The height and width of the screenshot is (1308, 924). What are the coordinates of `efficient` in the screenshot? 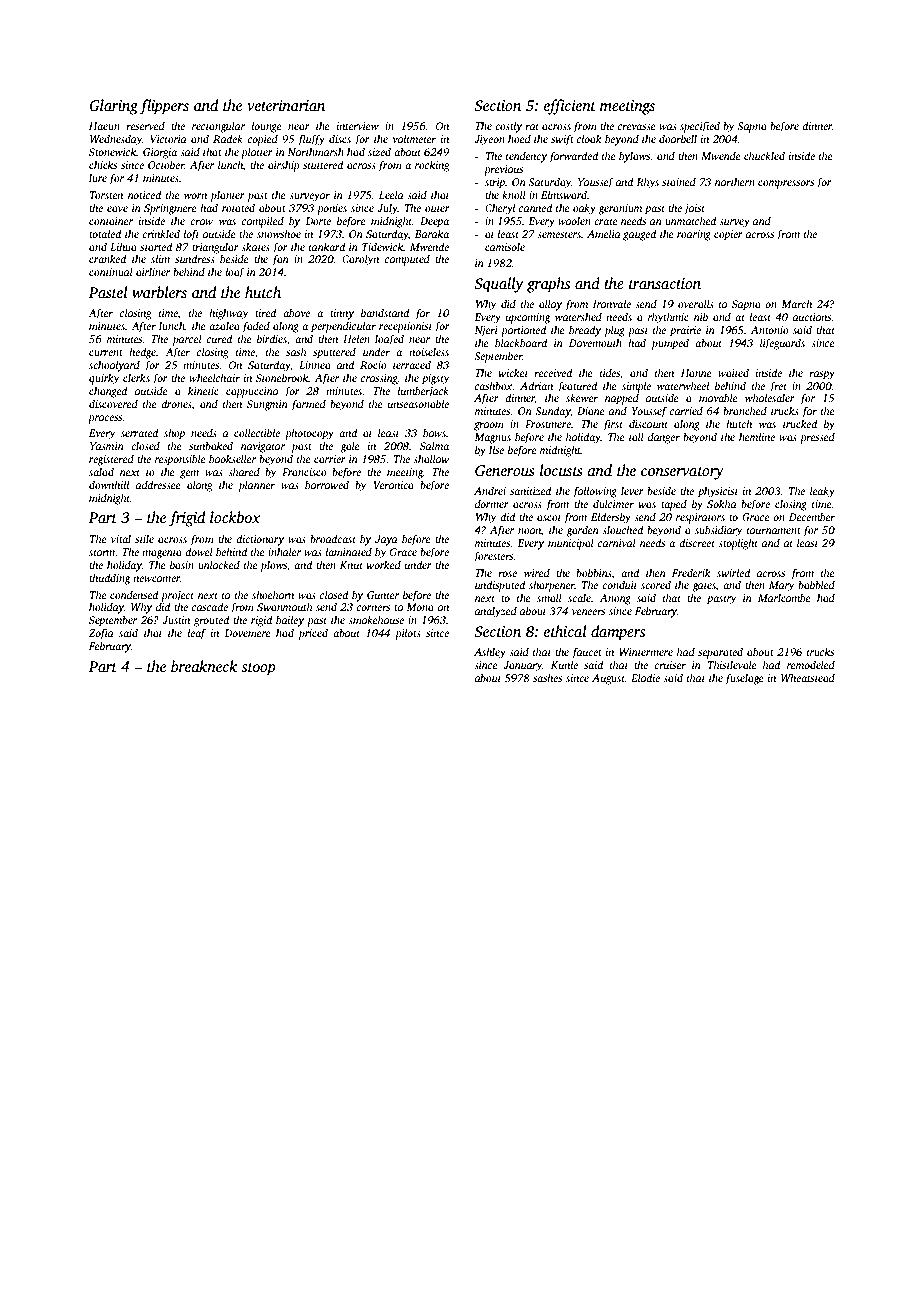 It's located at (570, 107).
